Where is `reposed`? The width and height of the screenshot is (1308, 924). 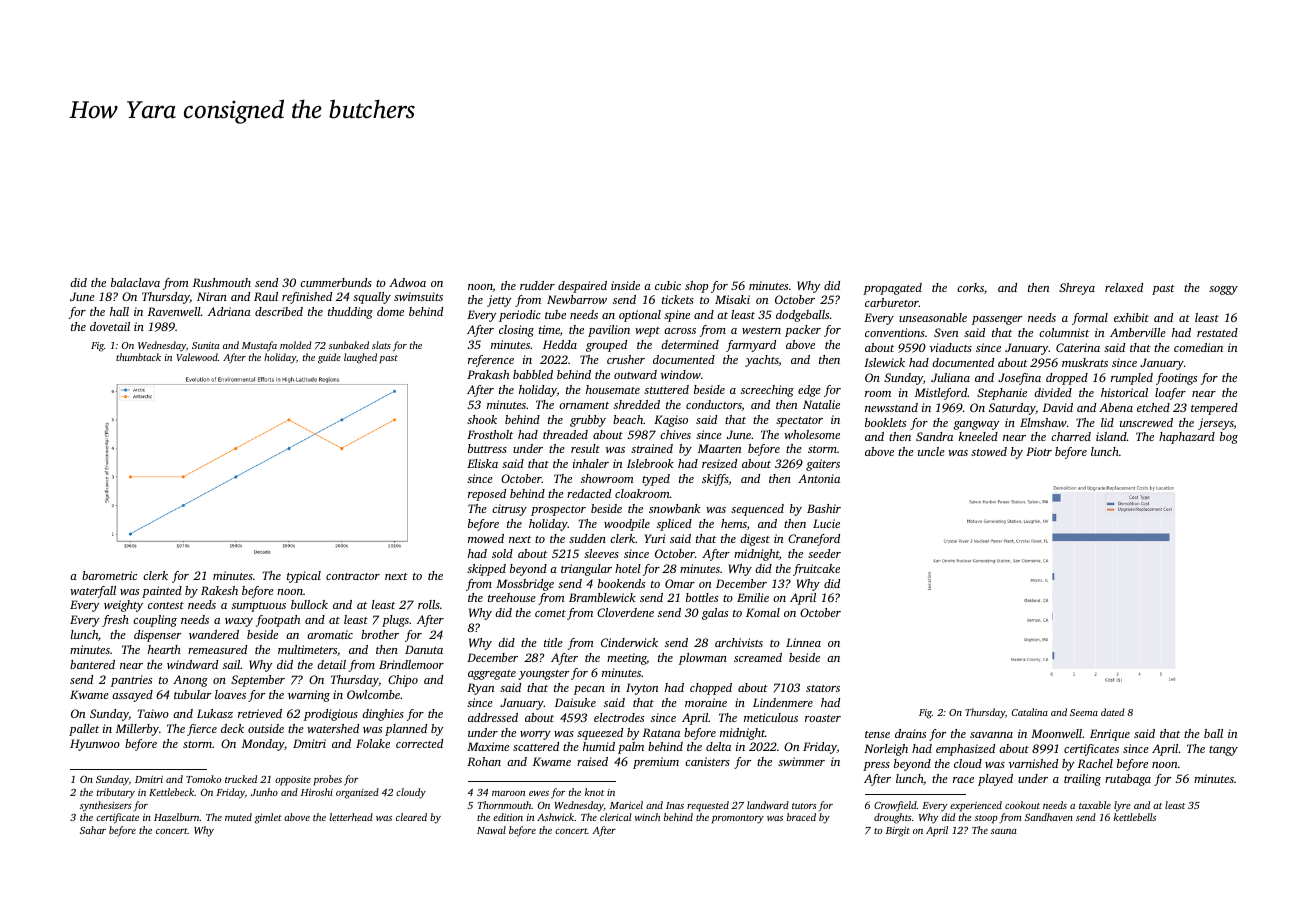
reposed is located at coordinates (487, 495).
